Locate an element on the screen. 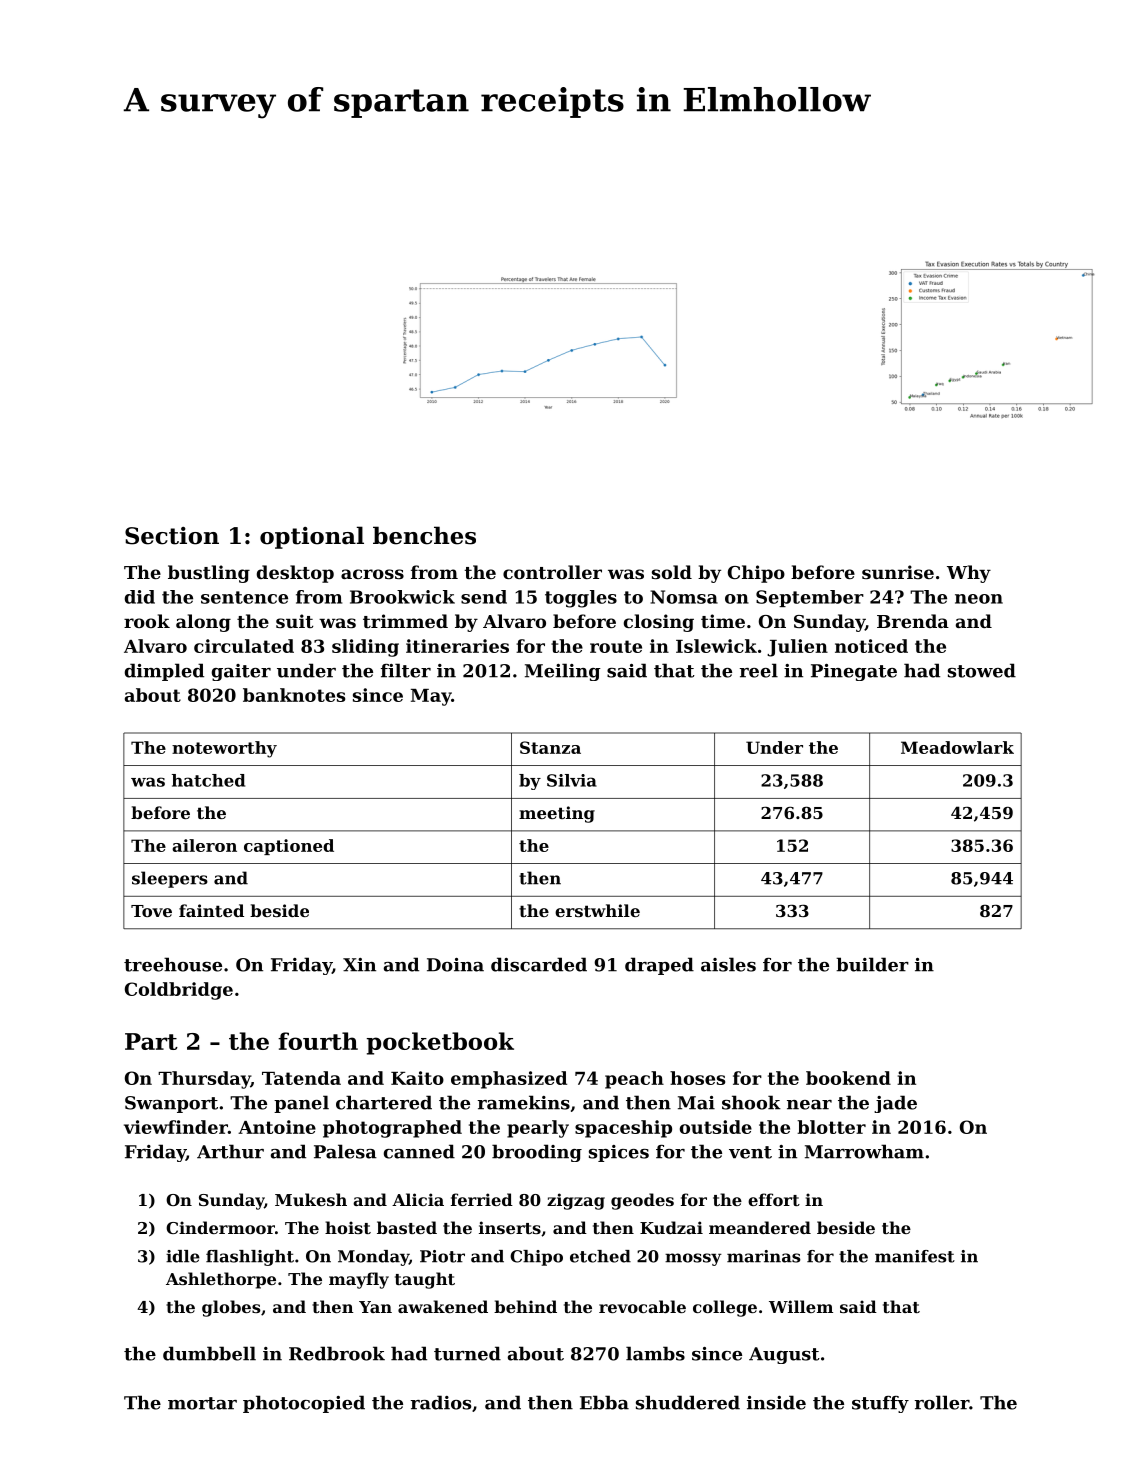 The width and height of the screenshot is (1145, 1482). viewfinder is located at coordinates (176, 1127).
